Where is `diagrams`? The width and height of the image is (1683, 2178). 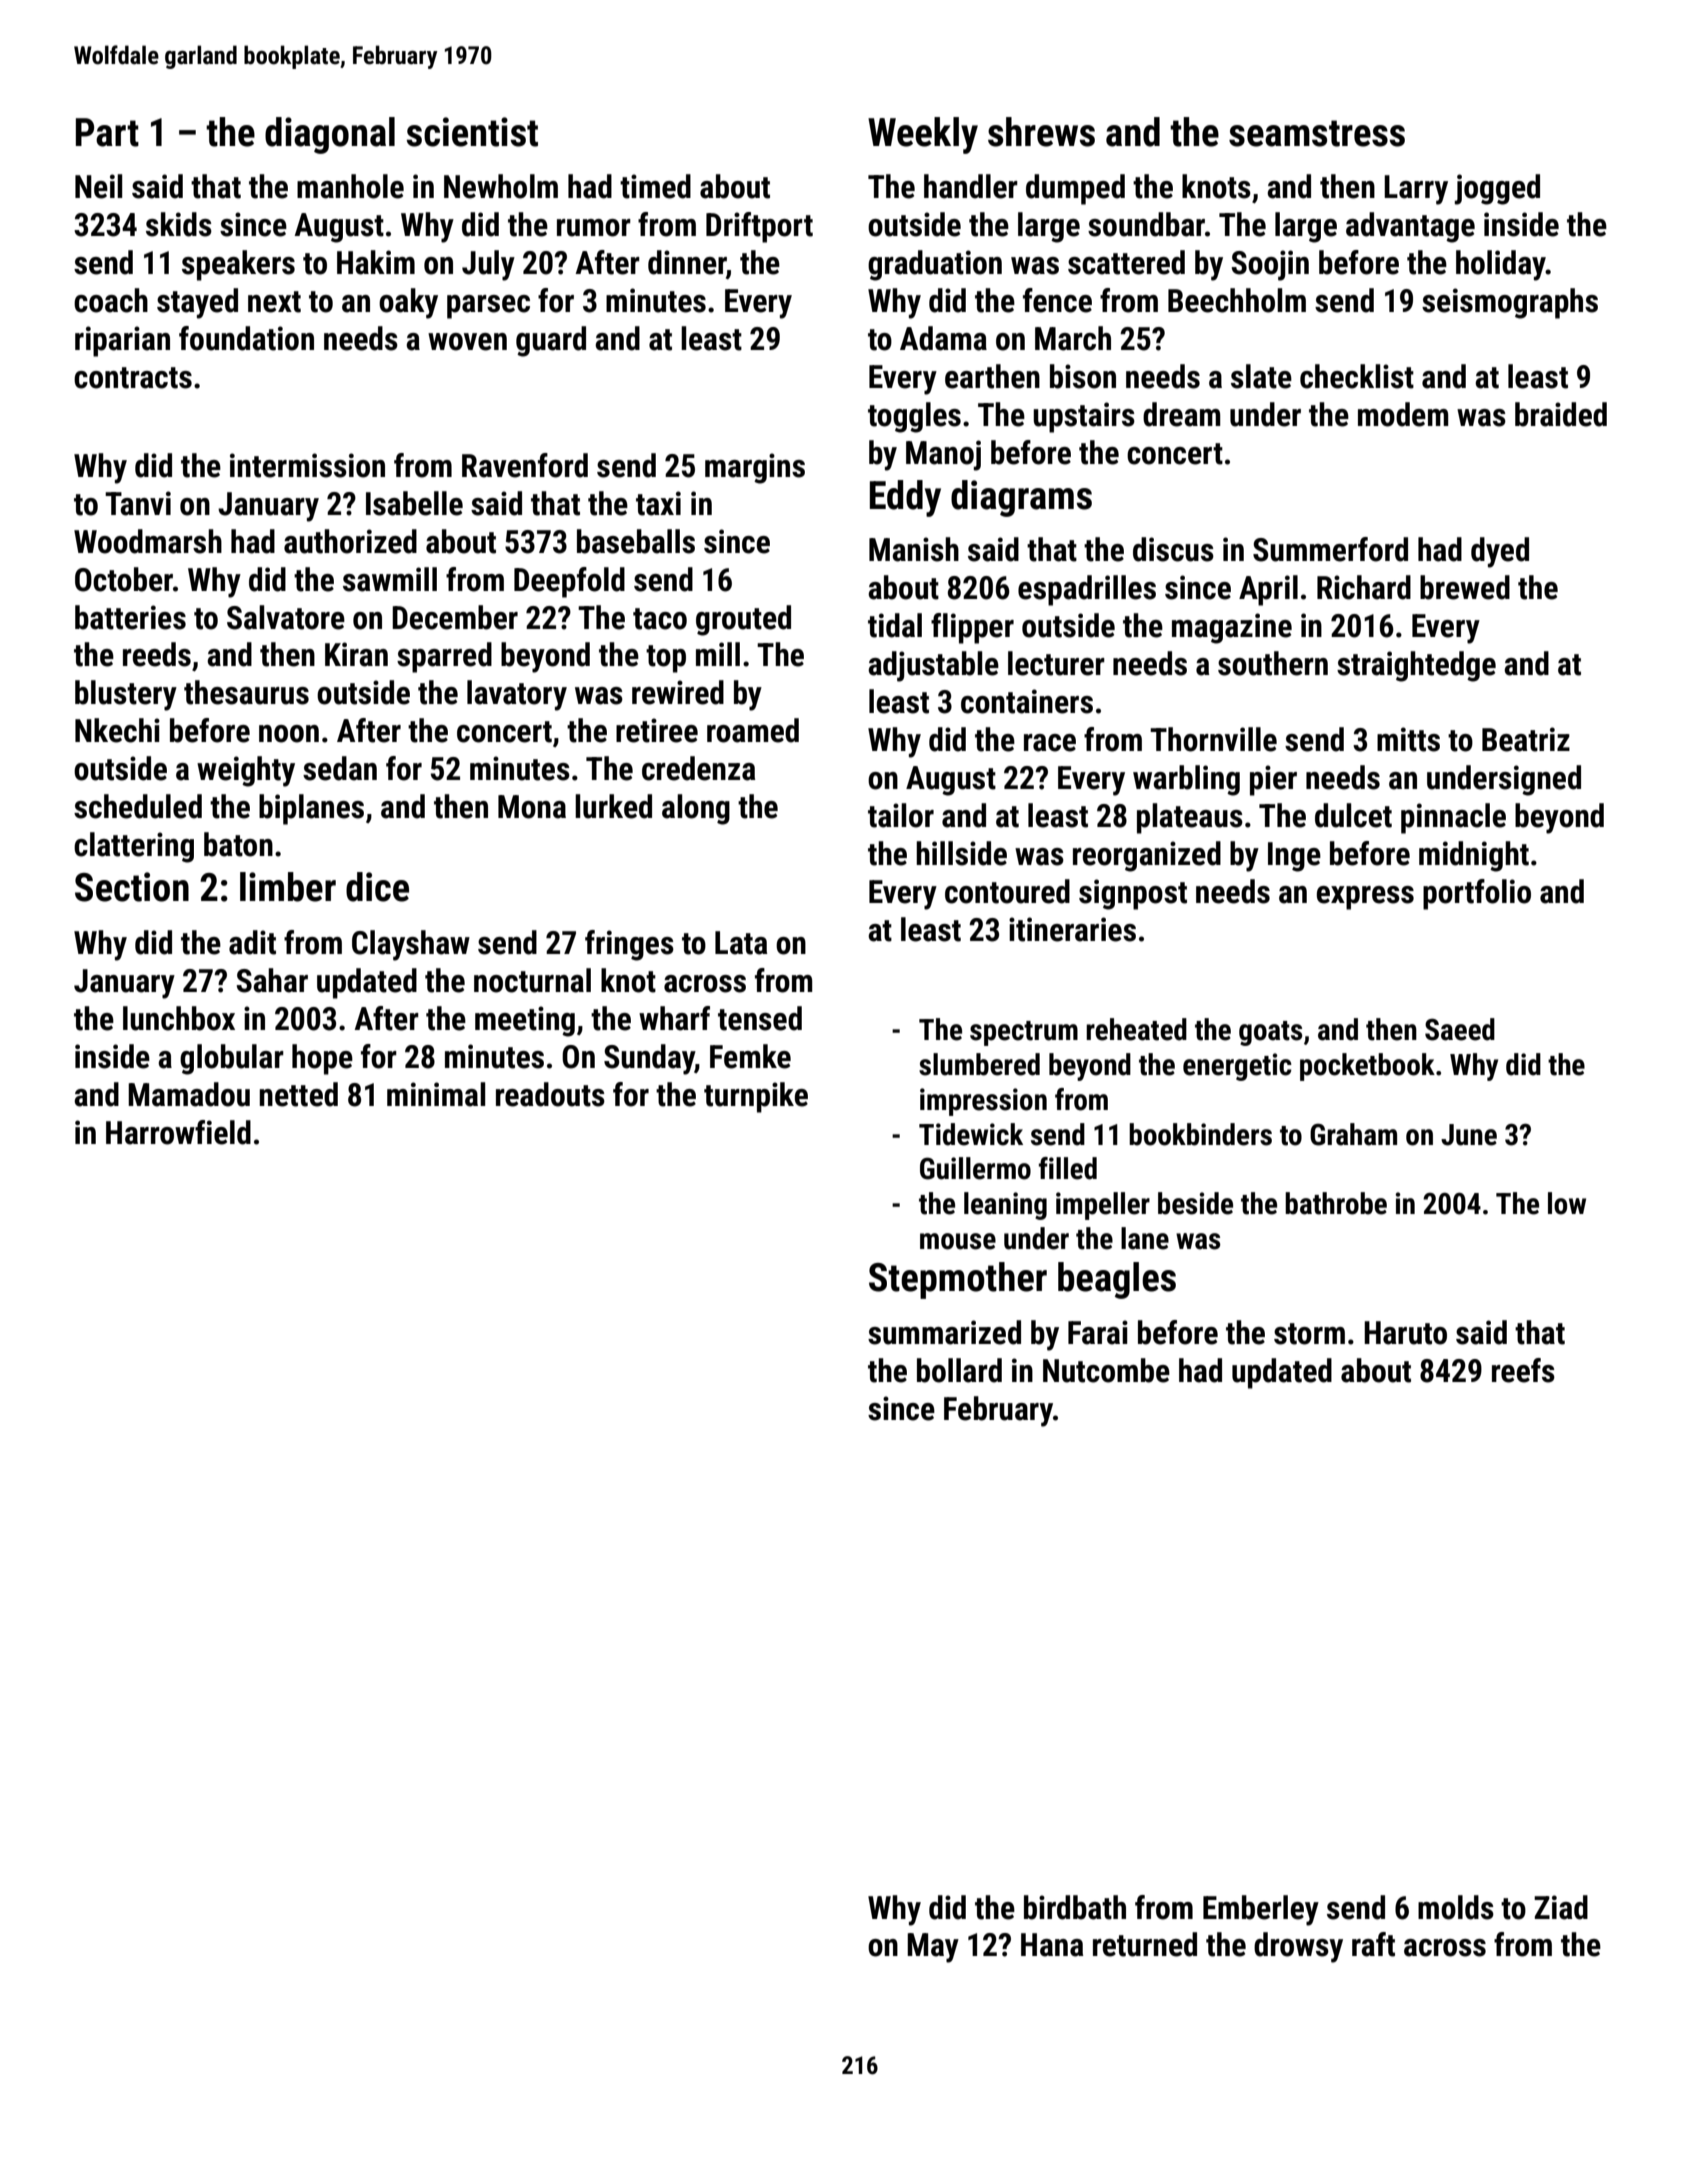
diagrams is located at coordinates (1021, 498).
